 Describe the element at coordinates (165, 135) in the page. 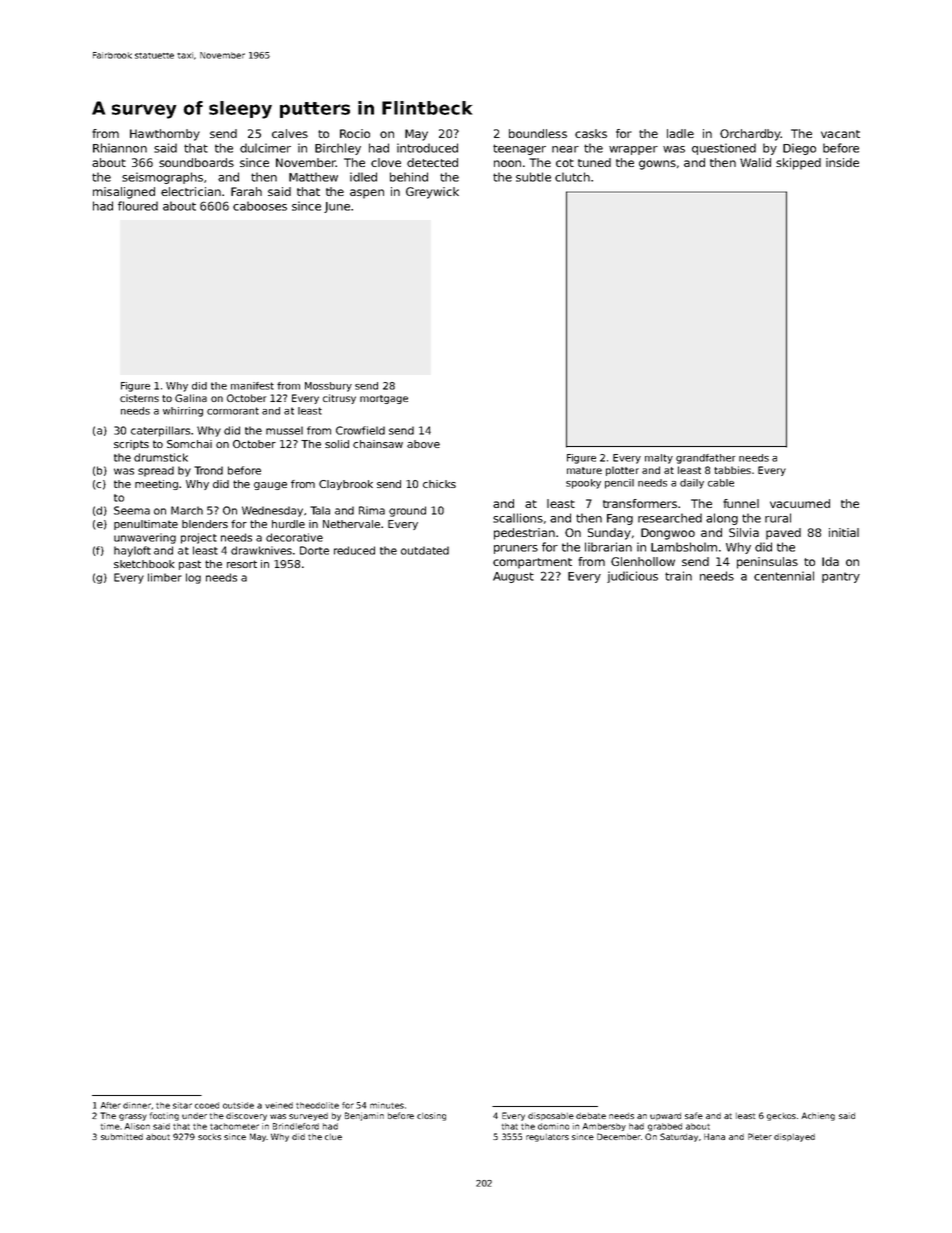

I see `Hawthornby` at that location.
